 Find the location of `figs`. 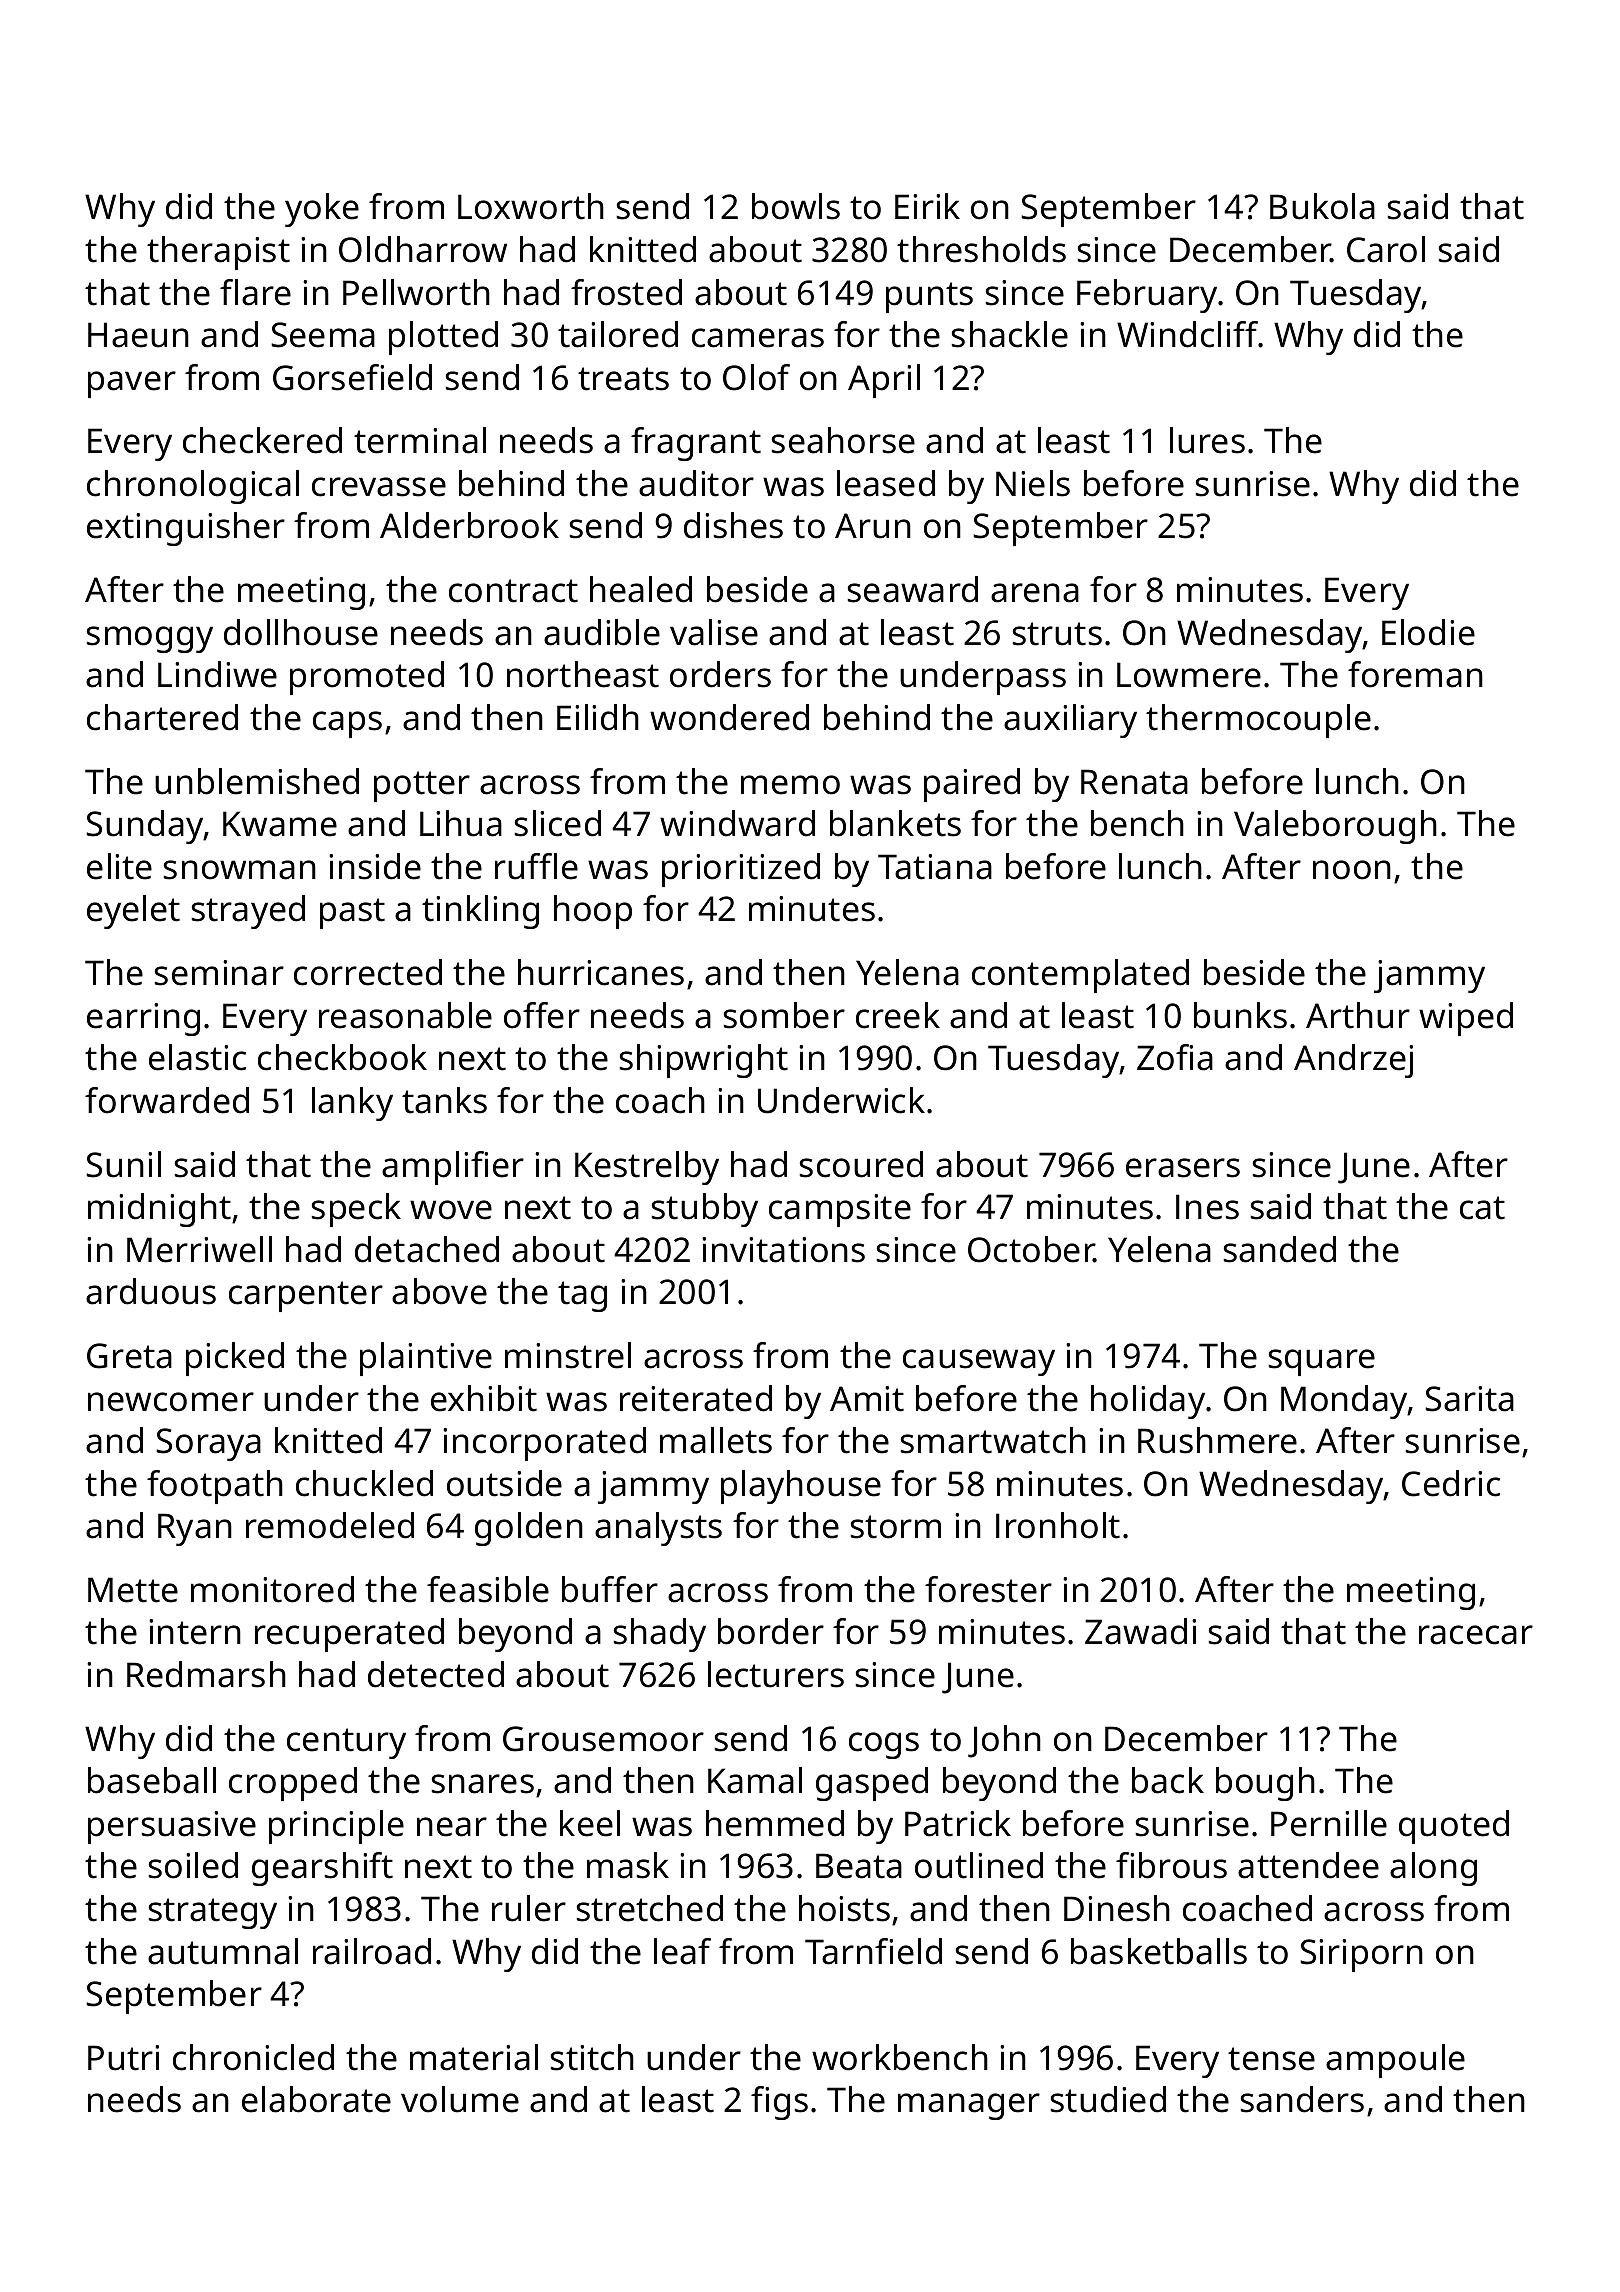

figs is located at coordinates (779, 2103).
